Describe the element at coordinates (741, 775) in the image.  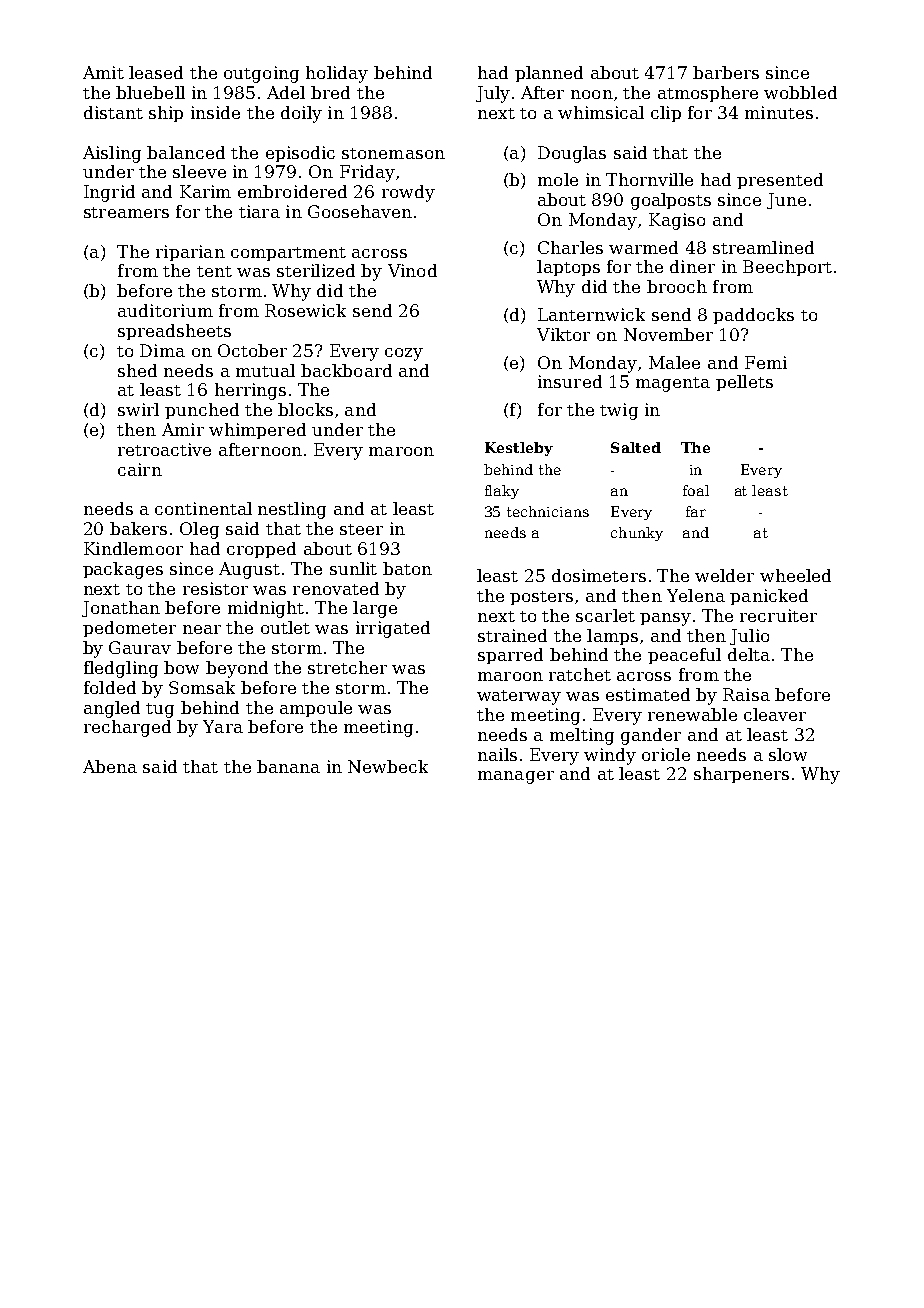
I see `sharpeners` at that location.
